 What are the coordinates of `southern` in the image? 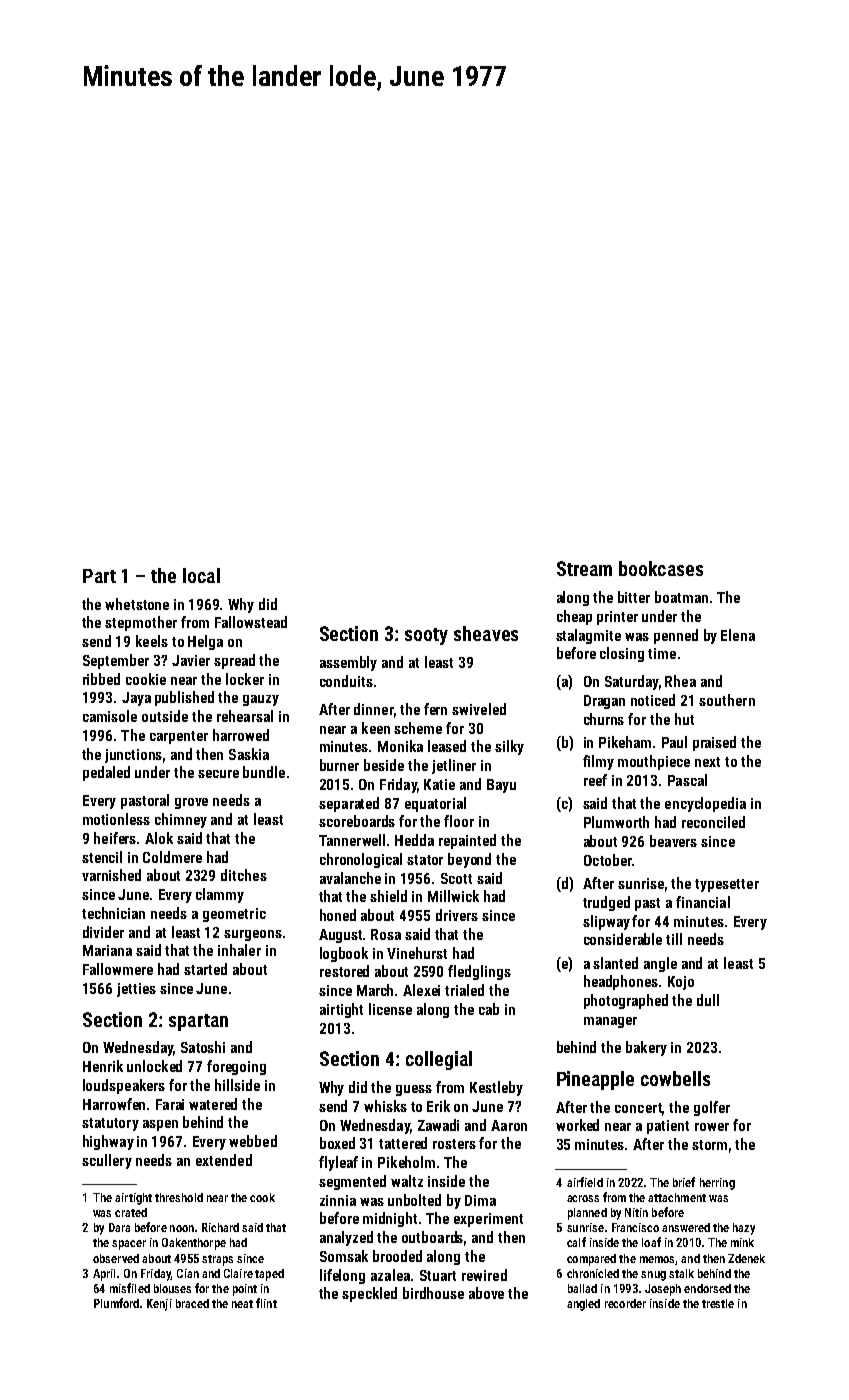 It's located at (727, 700).
